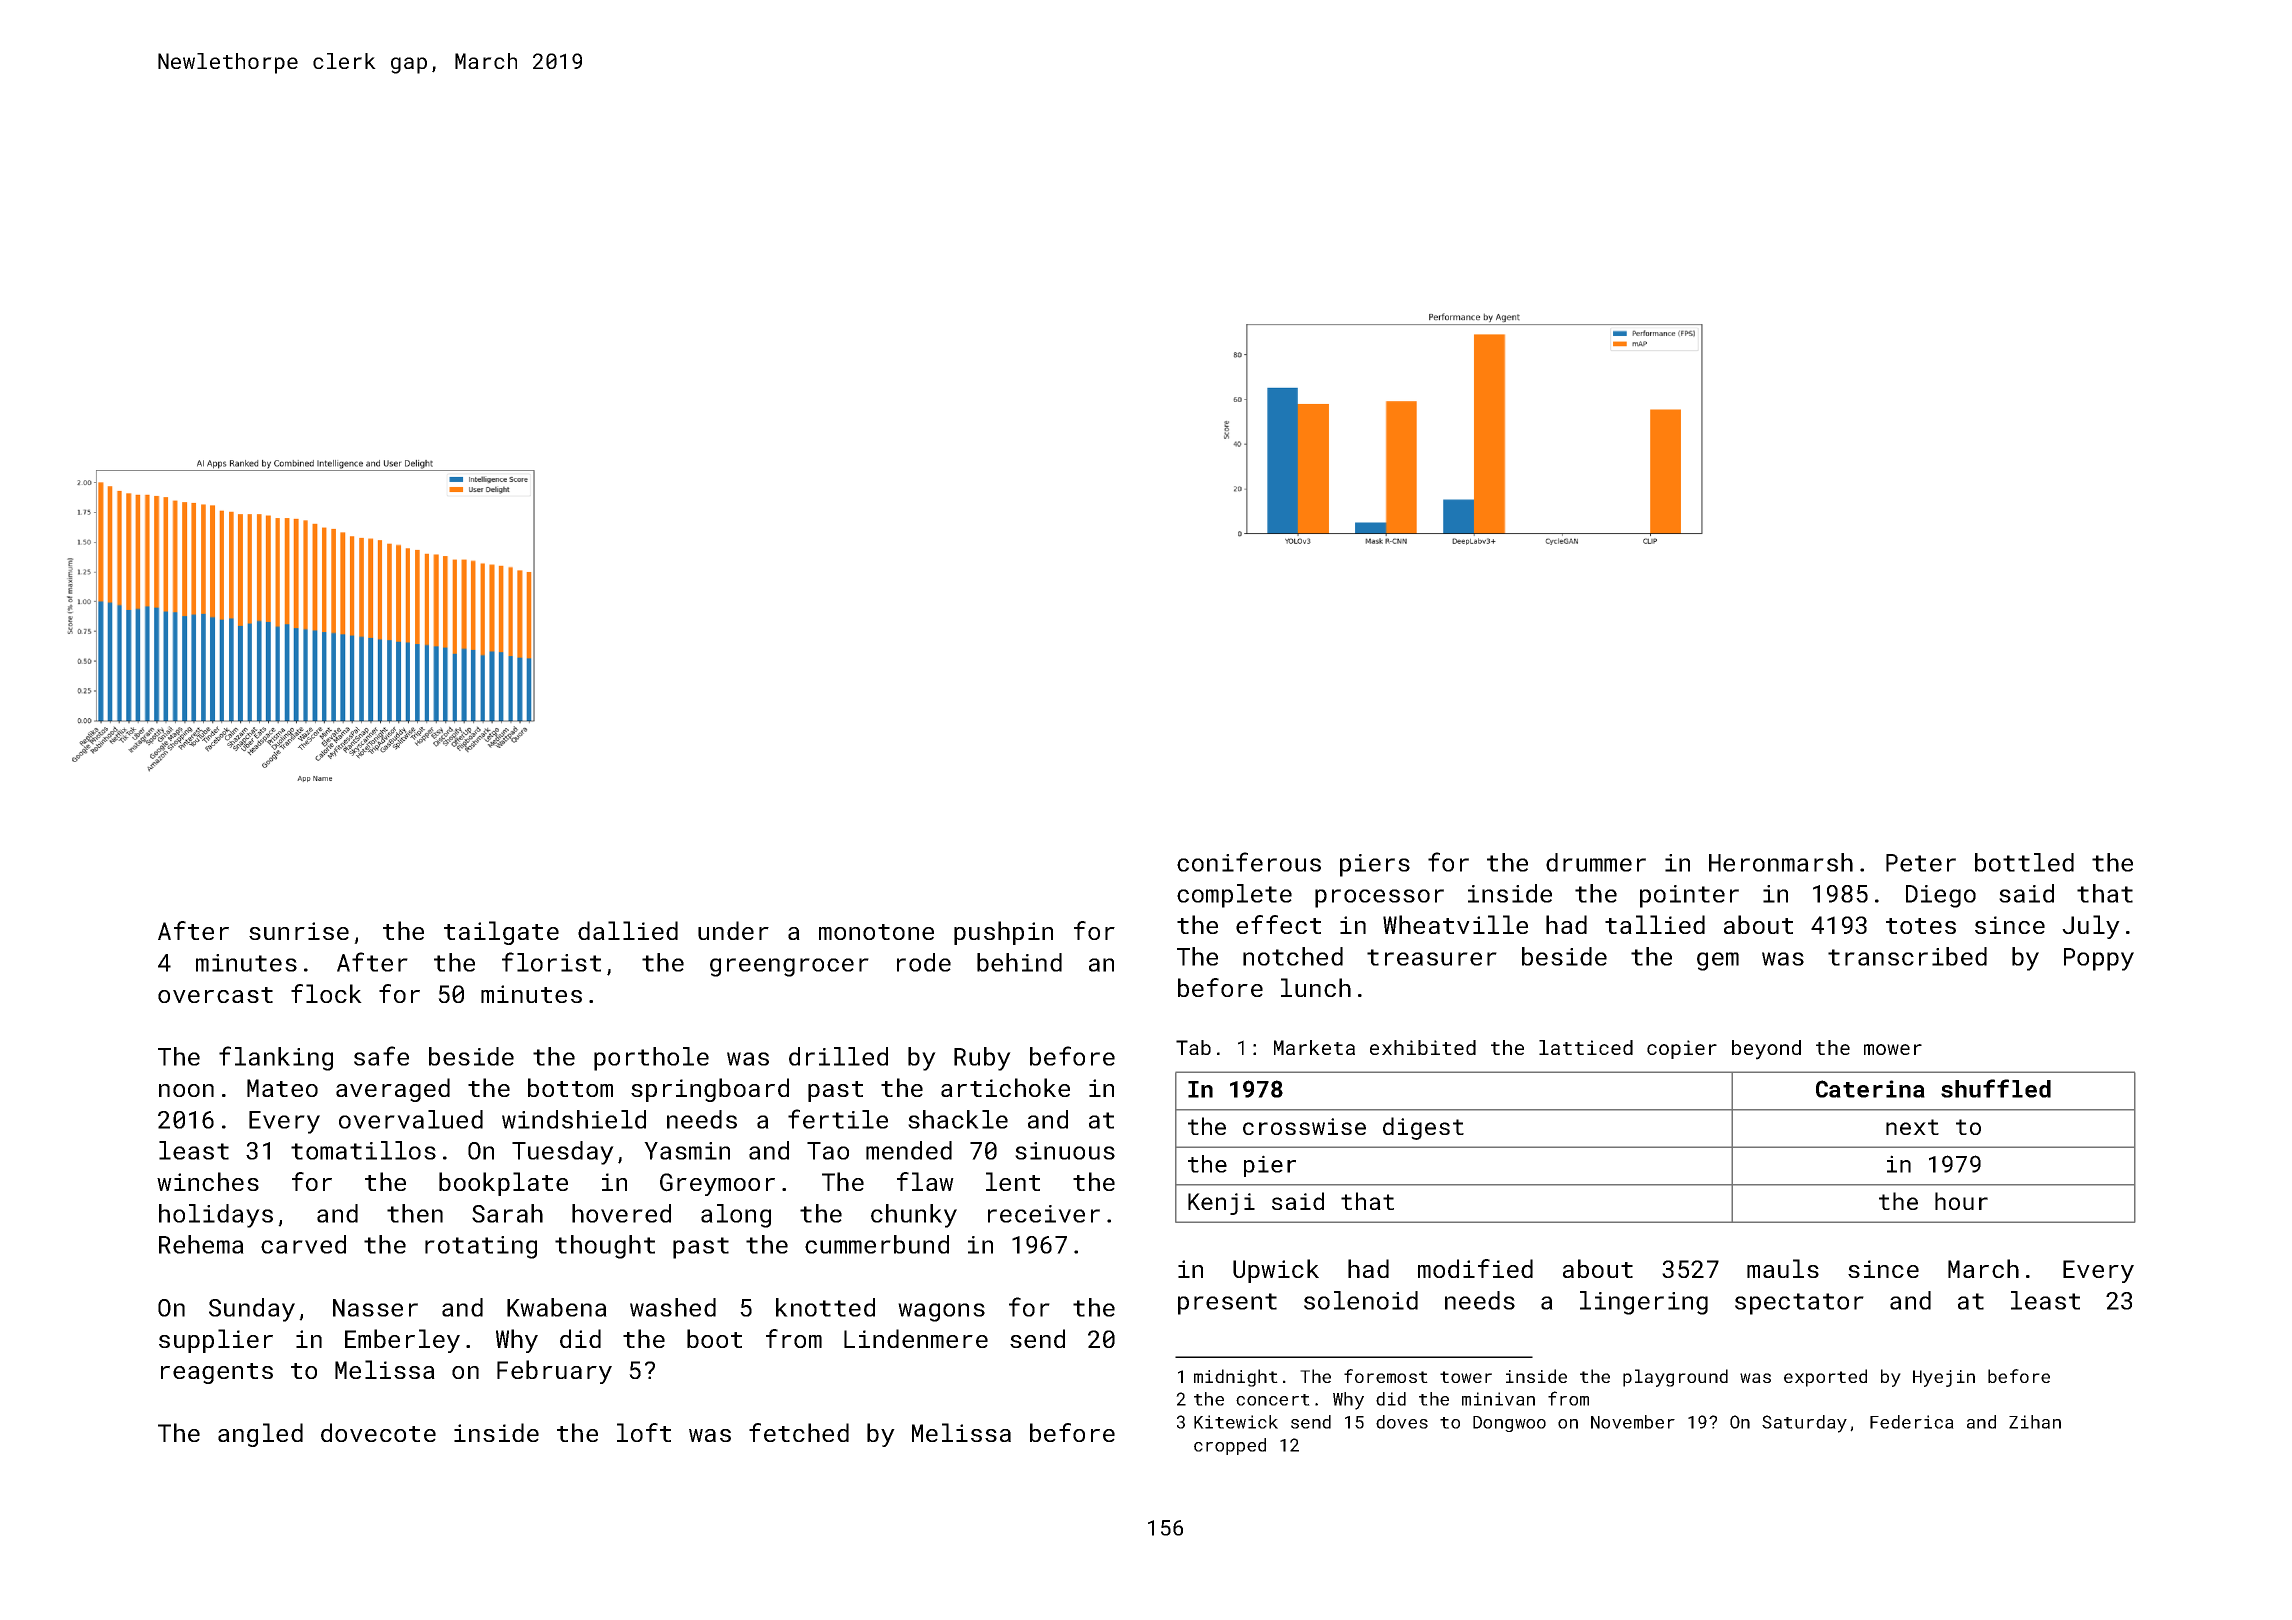  What do you see at coordinates (1644, 1303) in the image?
I see `lingering` at bounding box center [1644, 1303].
